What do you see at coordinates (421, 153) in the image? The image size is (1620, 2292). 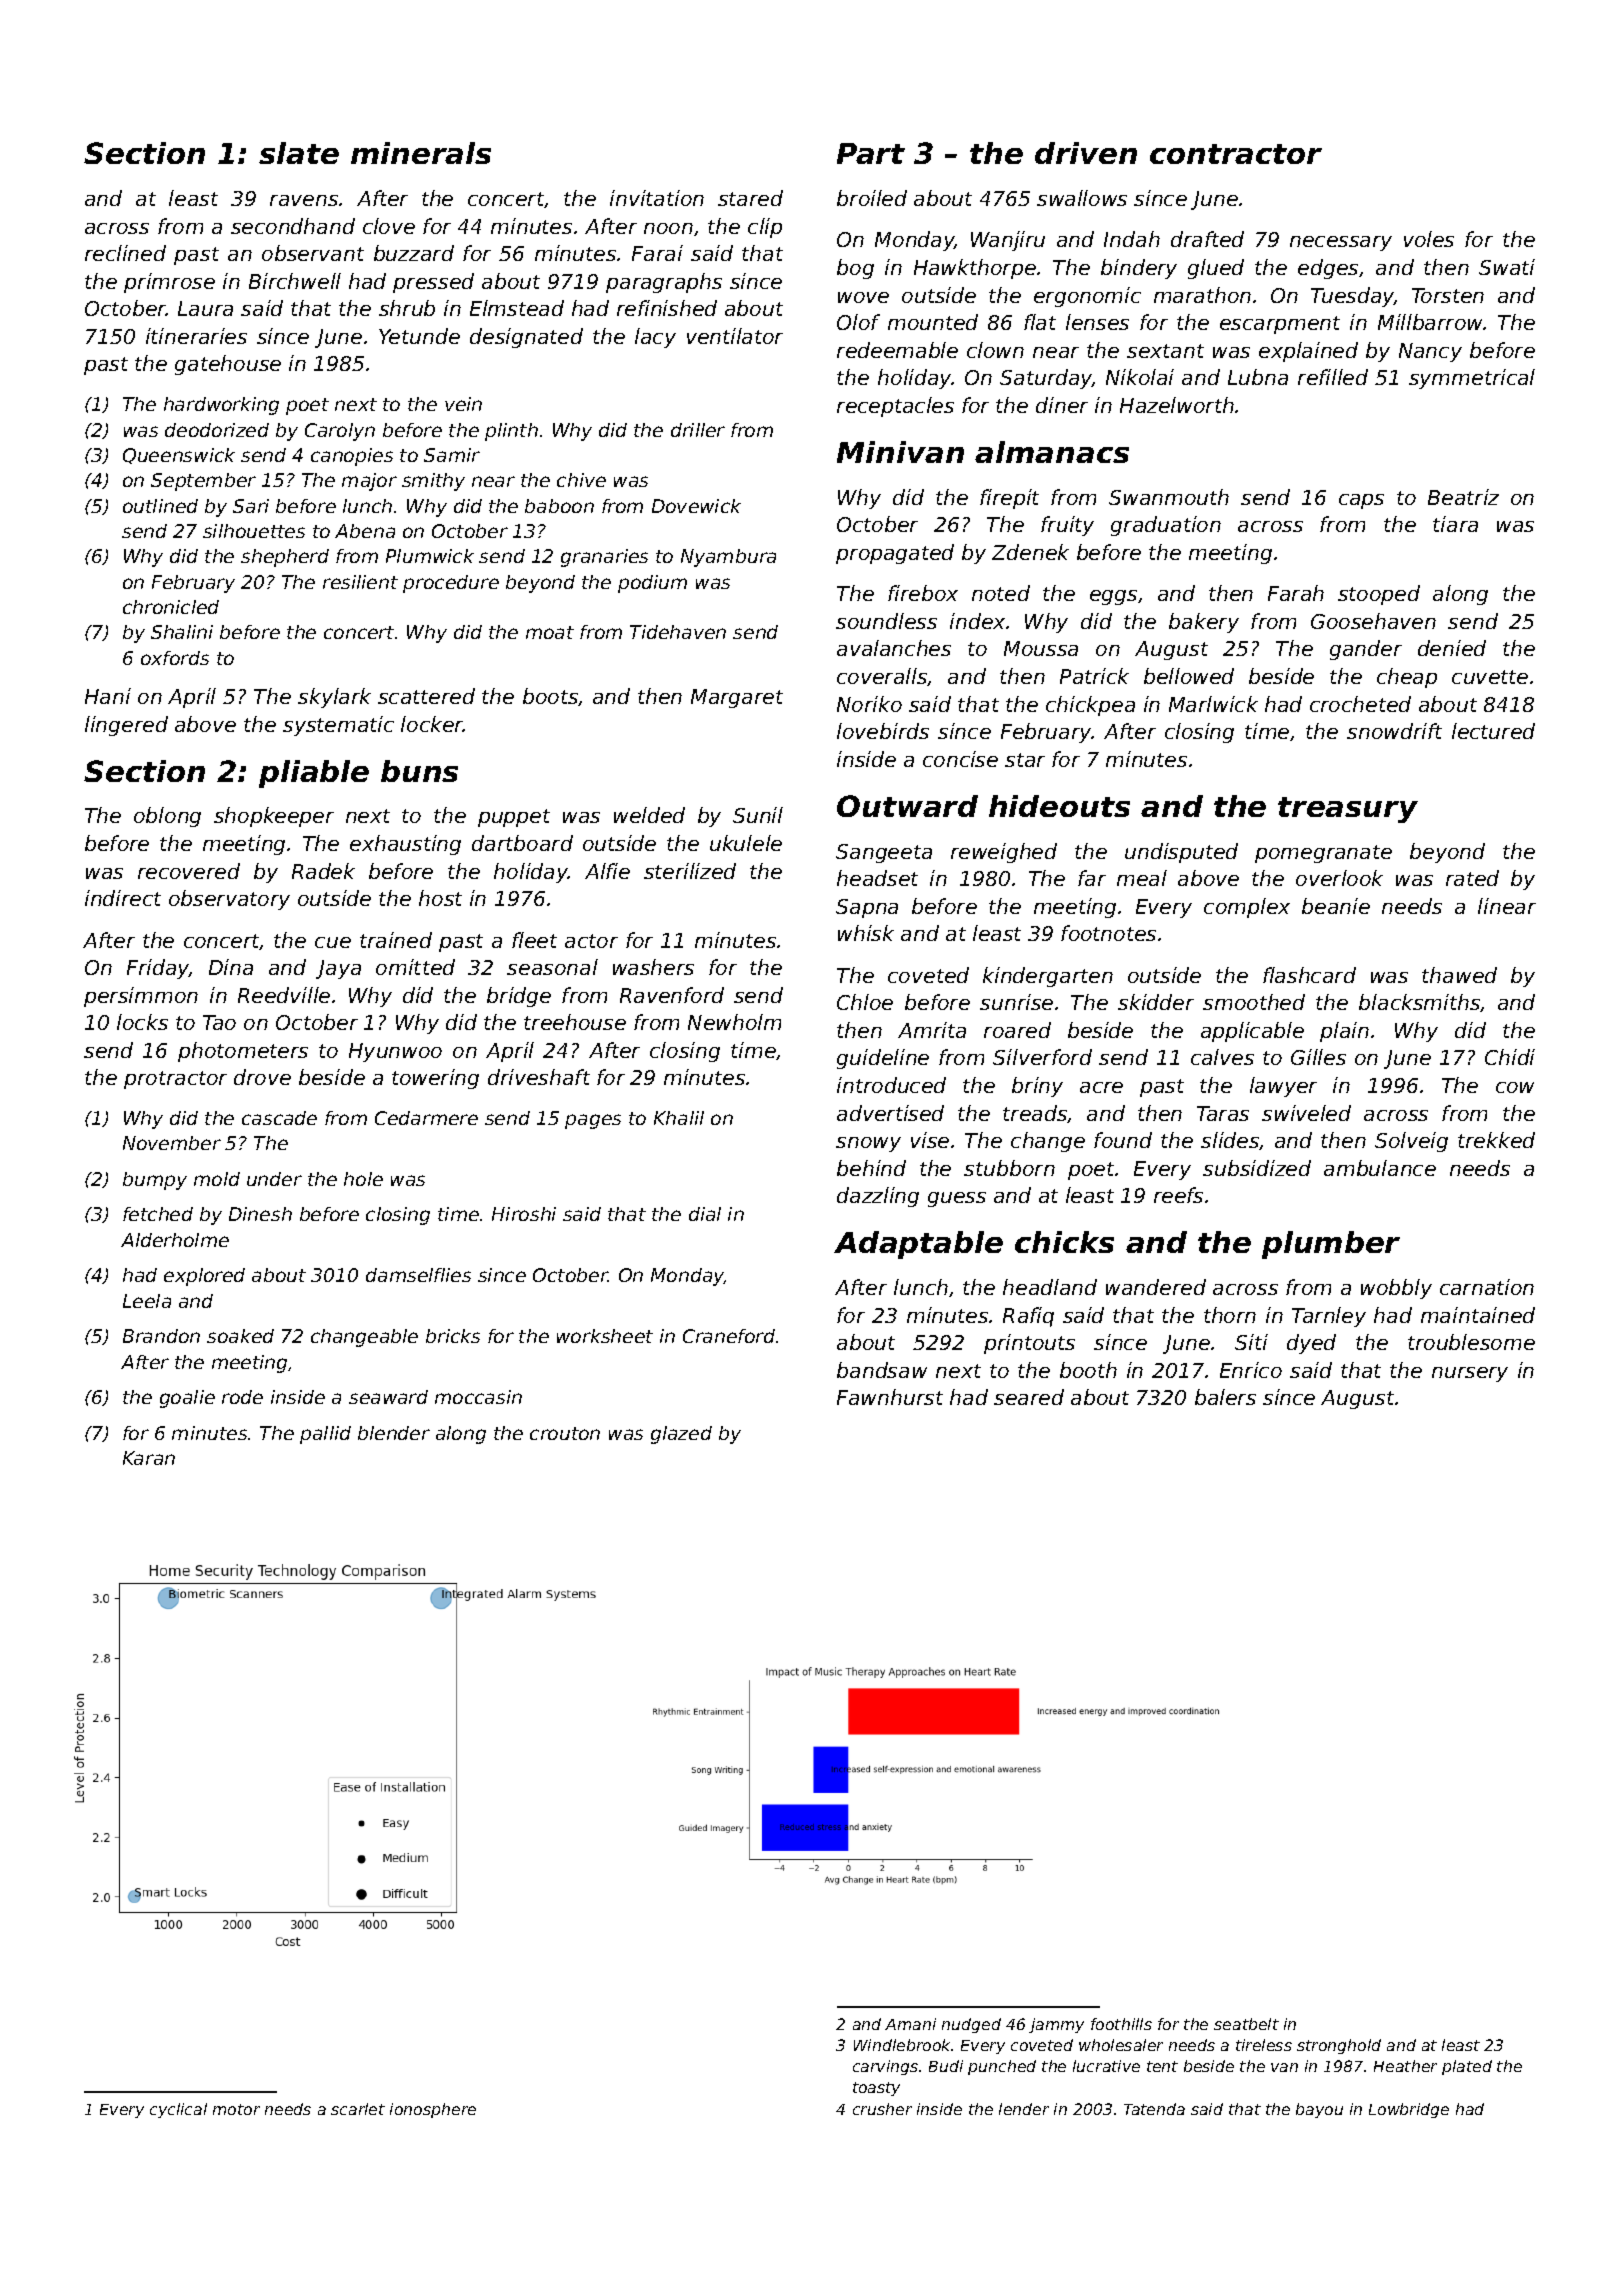 I see `minerals` at bounding box center [421, 153].
